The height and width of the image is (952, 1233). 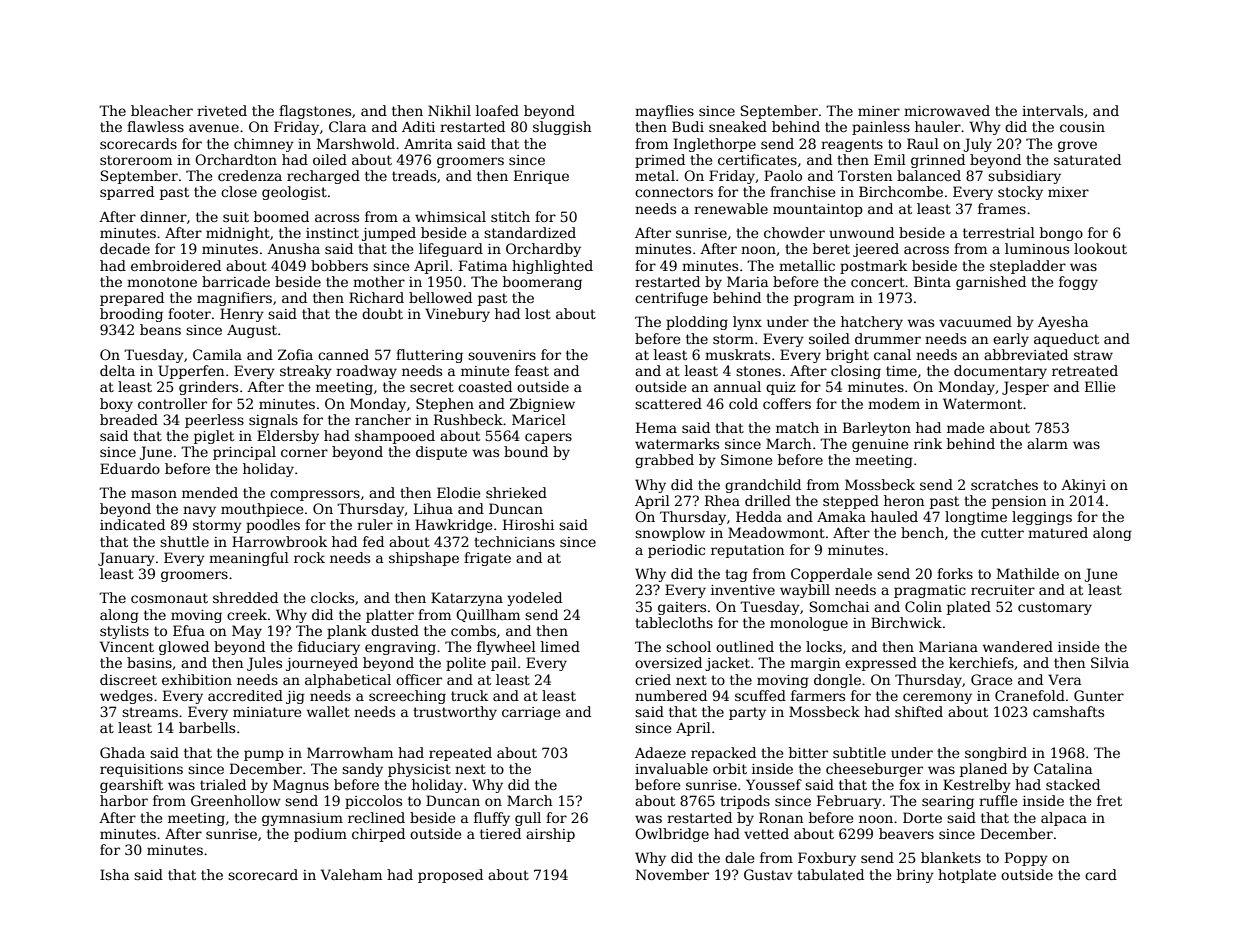 What do you see at coordinates (114, 874) in the image?
I see `Isha` at bounding box center [114, 874].
